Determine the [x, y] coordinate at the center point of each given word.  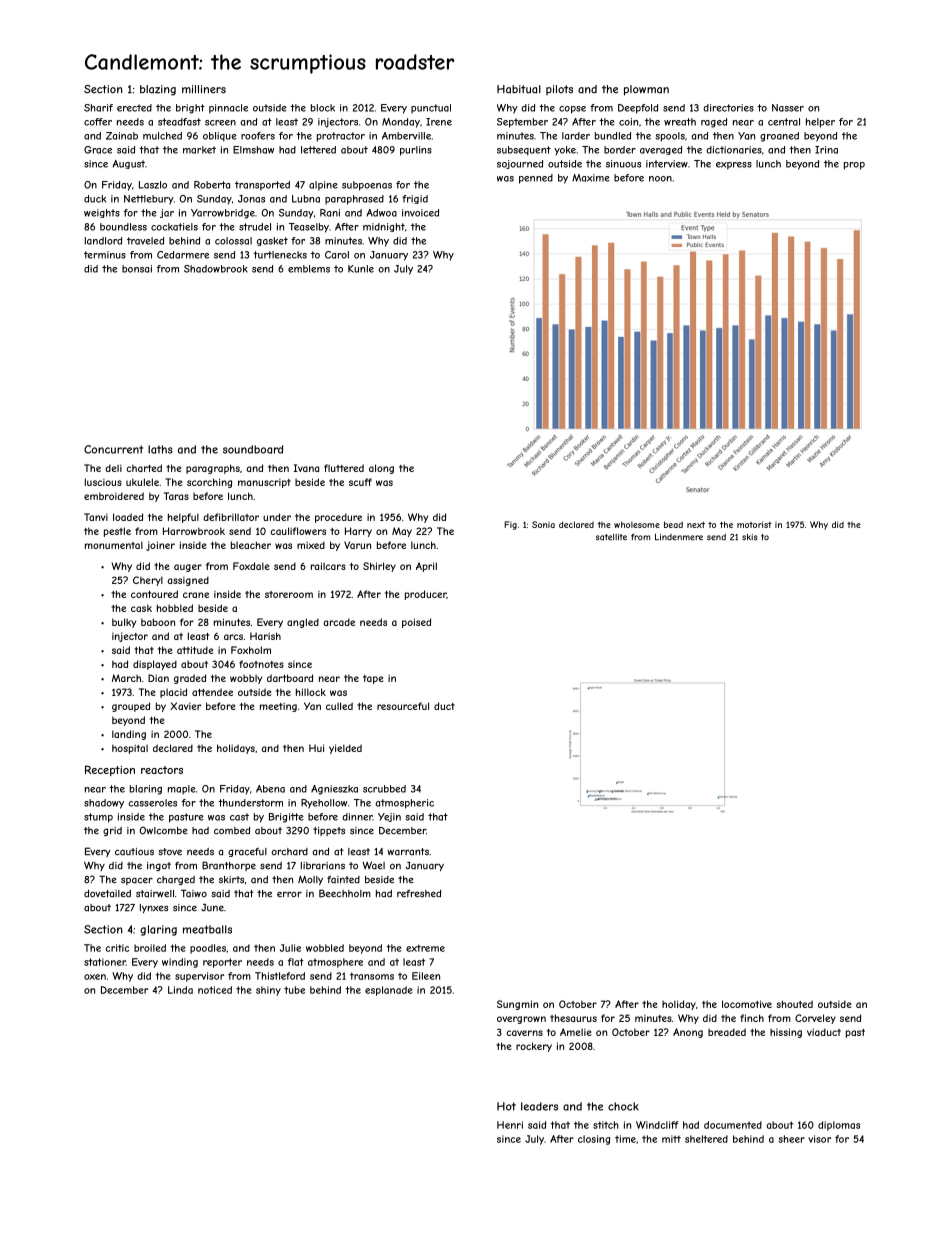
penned [536, 179]
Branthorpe [229, 866]
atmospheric [404, 804]
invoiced [420, 213]
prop [854, 166]
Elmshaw [253, 150]
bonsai [137, 269]
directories [728, 108]
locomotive [747, 1004]
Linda [180, 990]
